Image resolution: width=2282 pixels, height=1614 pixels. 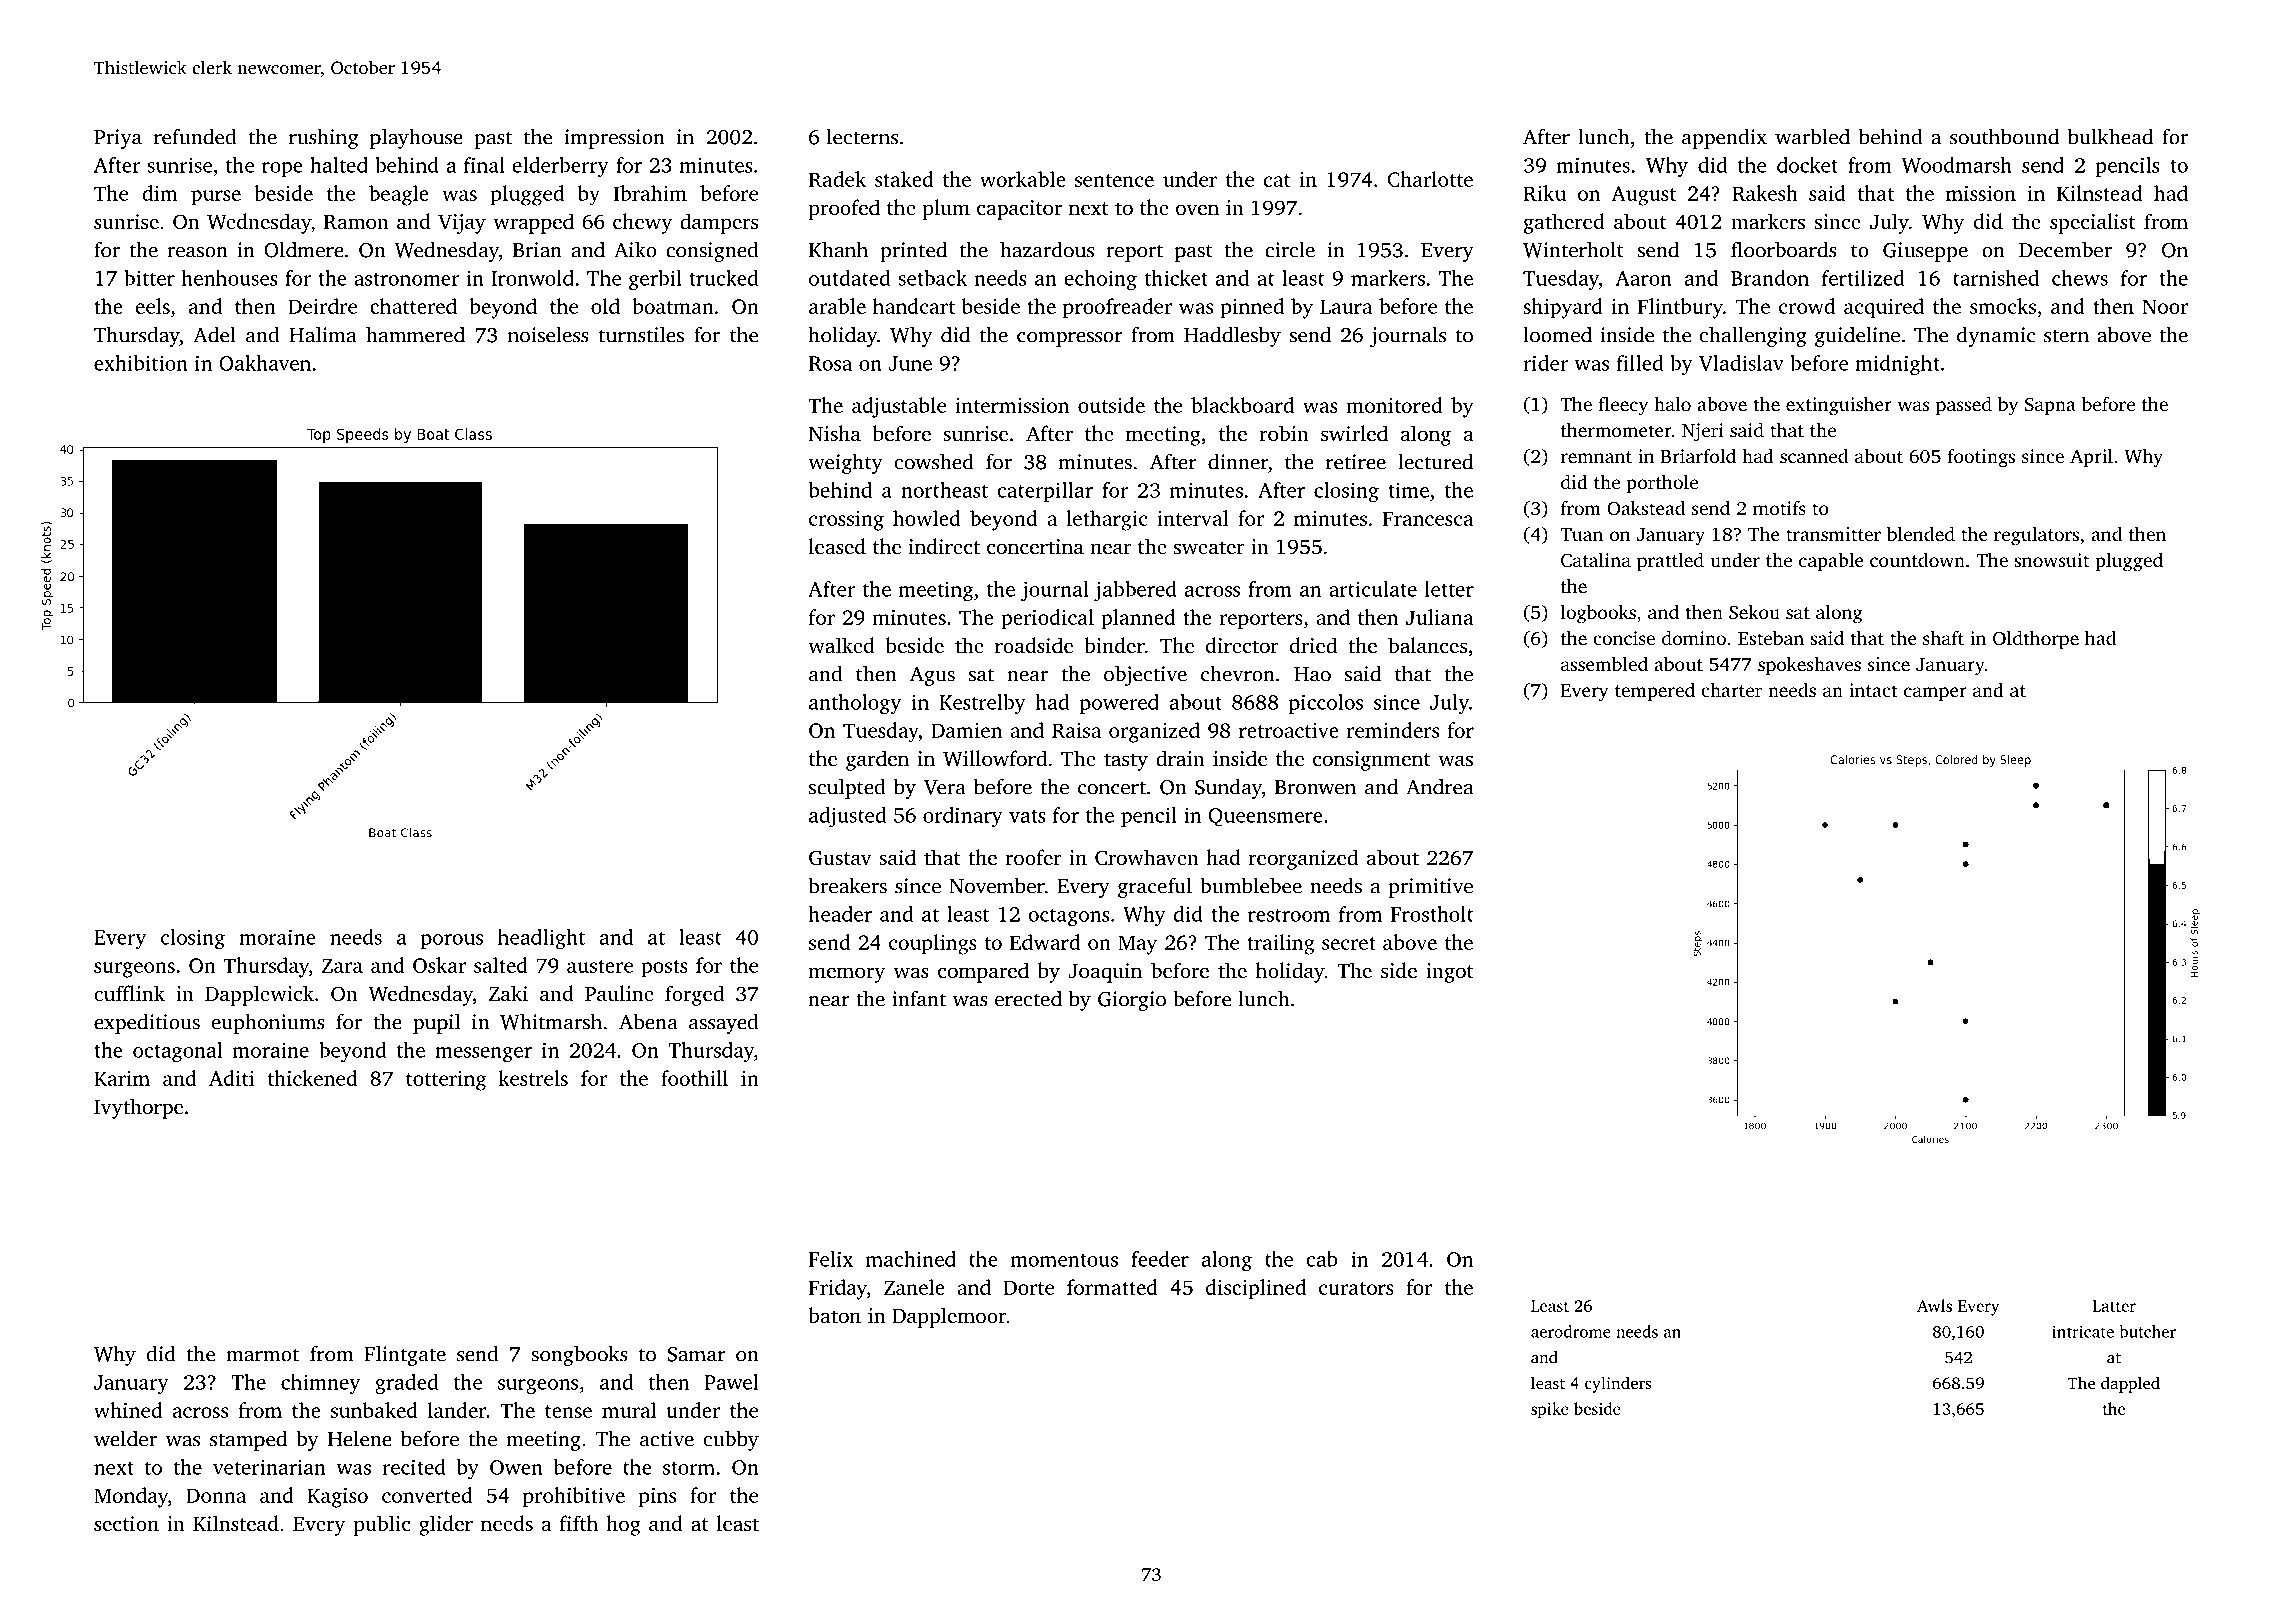 What do you see at coordinates (1450, 973) in the screenshot?
I see `ingot` at bounding box center [1450, 973].
